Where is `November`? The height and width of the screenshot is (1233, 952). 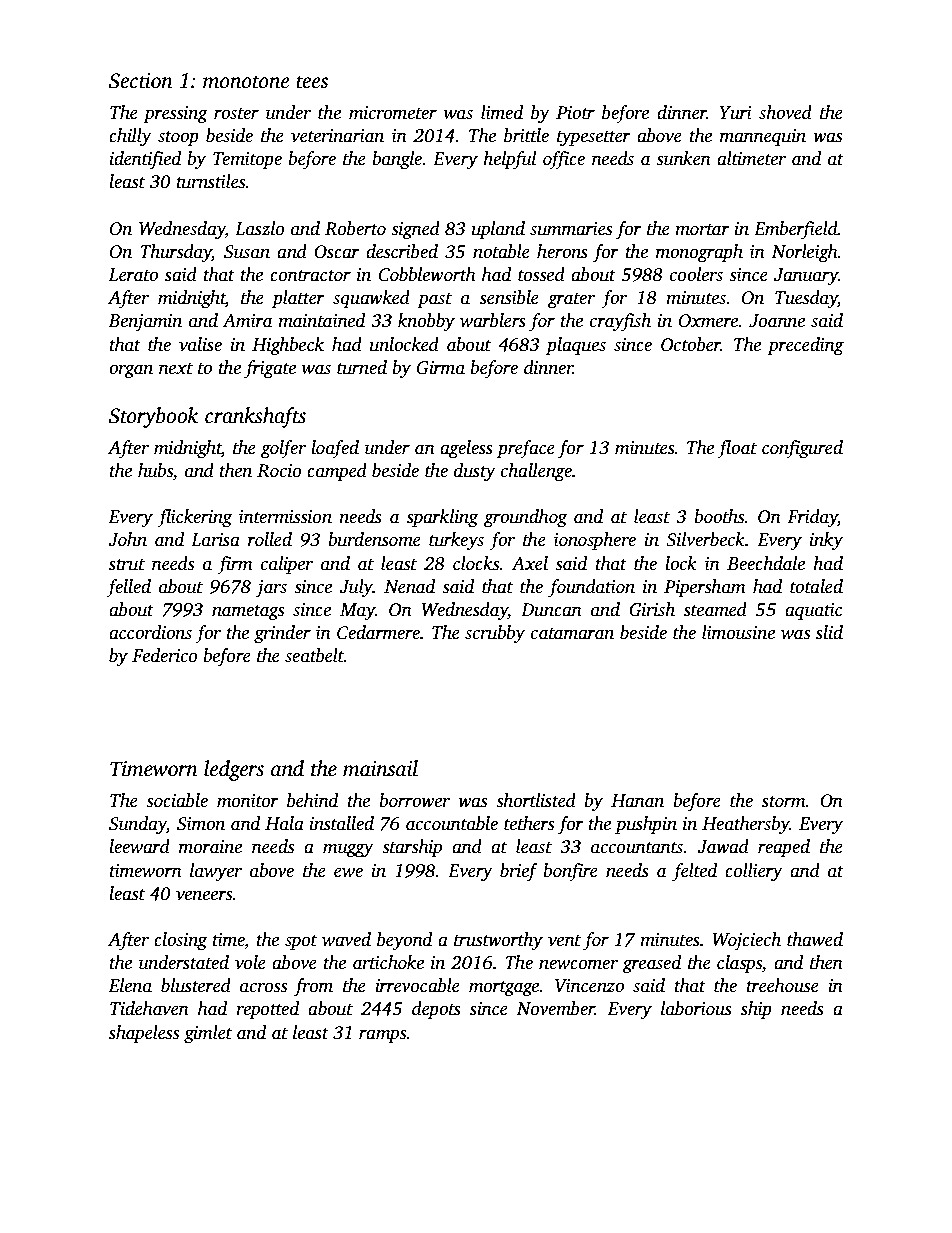
November is located at coordinates (555, 1008).
